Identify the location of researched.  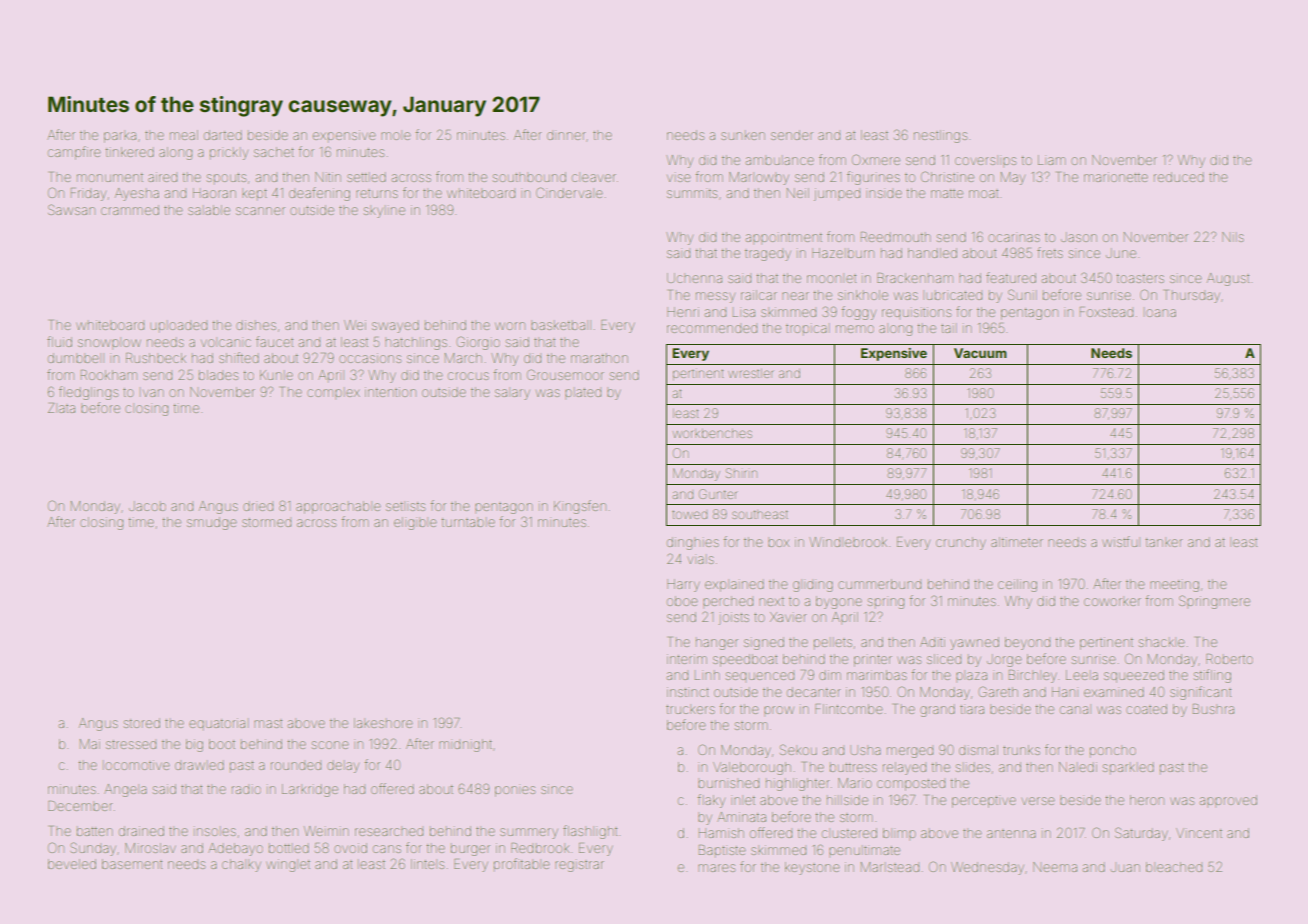
(389, 832).
